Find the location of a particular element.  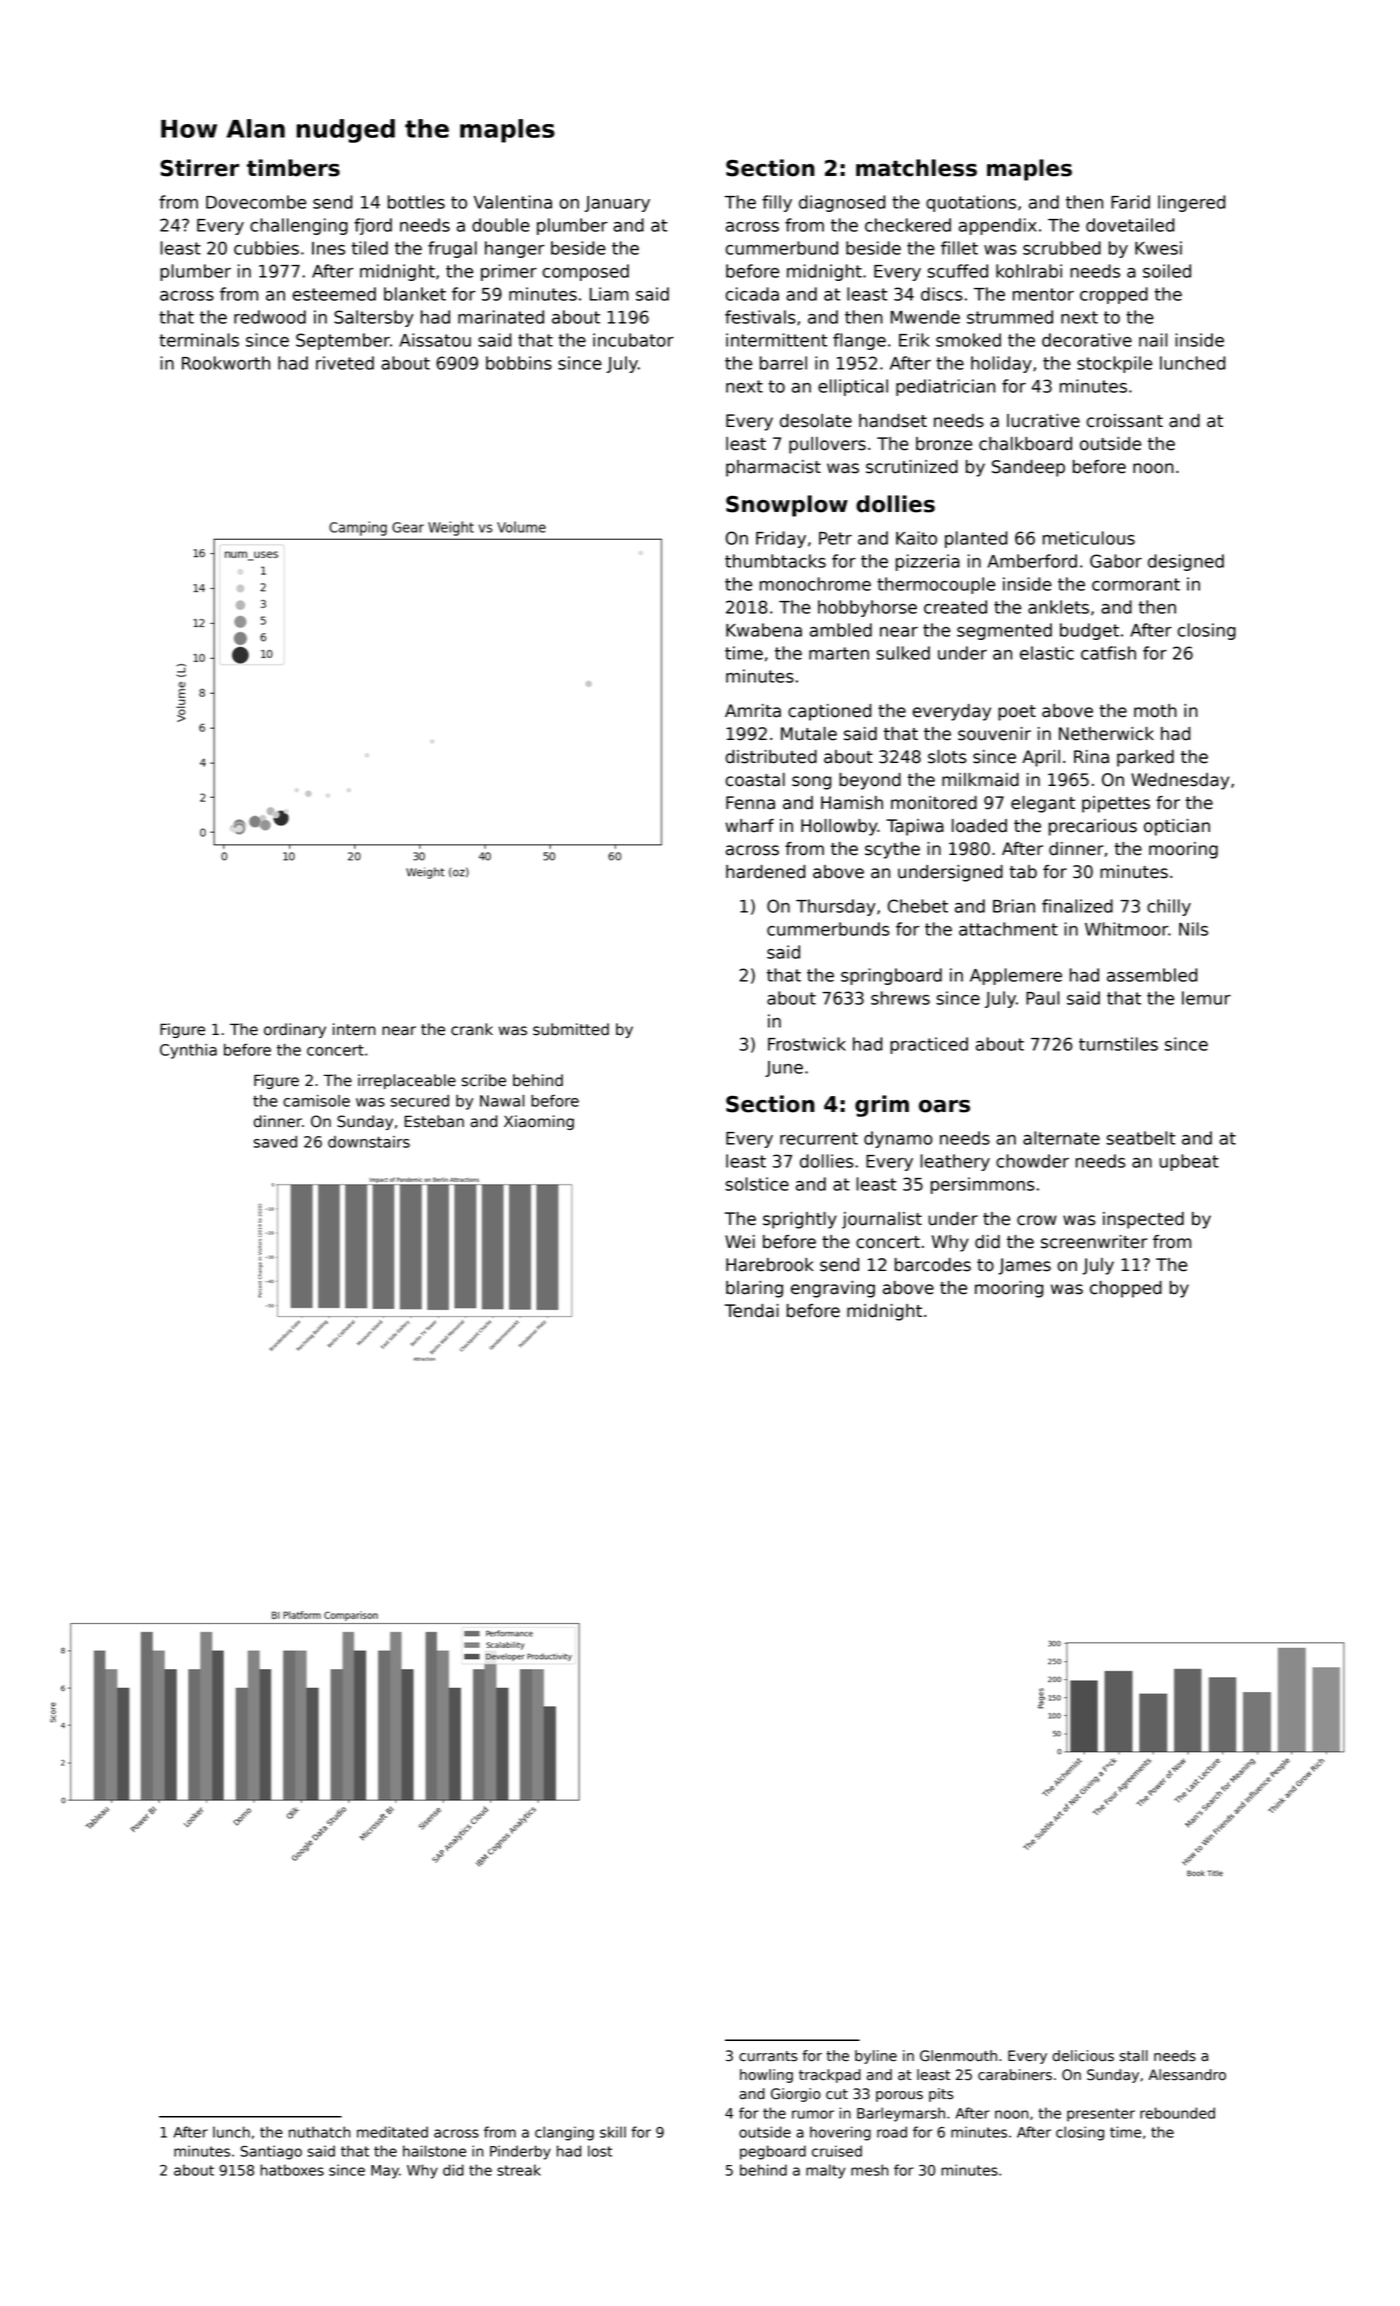

solstice is located at coordinates (757, 1184).
